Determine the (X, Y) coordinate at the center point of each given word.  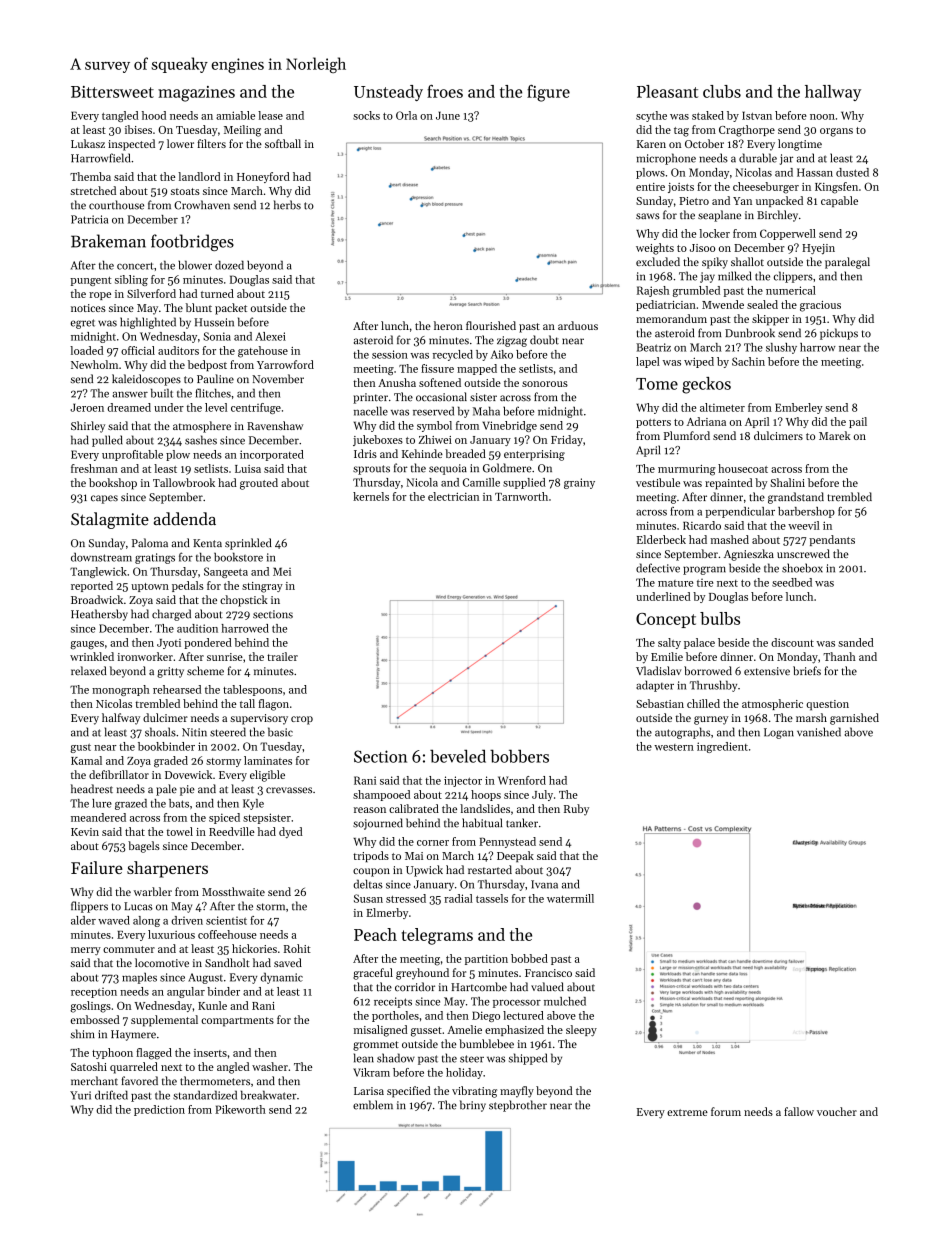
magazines (196, 94)
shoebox (802, 568)
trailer (282, 656)
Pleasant (667, 91)
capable (839, 201)
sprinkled (248, 544)
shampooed (381, 795)
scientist (226, 920)
